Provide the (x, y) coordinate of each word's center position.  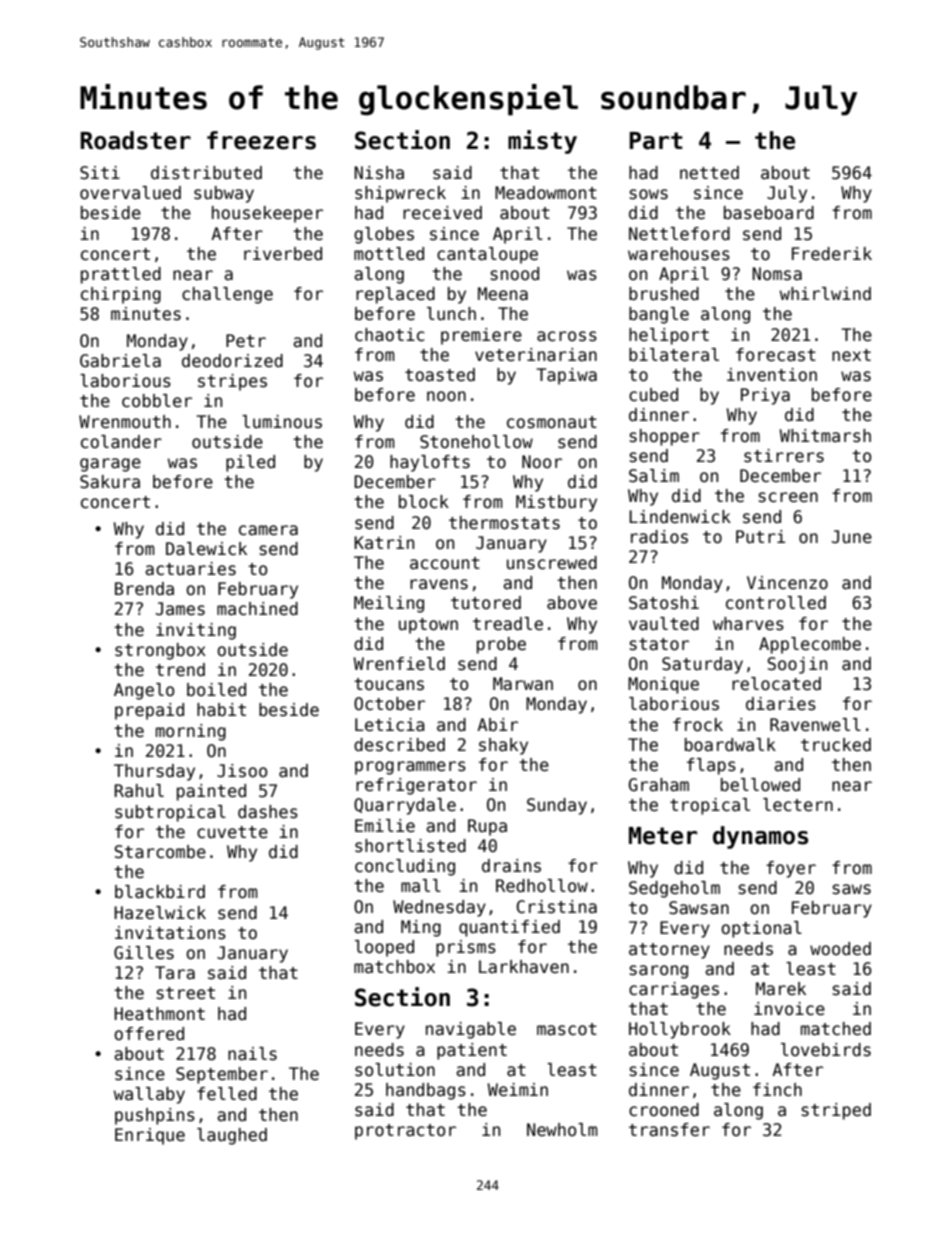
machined (257, 609)
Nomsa (777, 274)
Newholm (562, 1130)
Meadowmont (546, 193)
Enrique (150, 1136)
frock (698, 725)
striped (836, 1111)
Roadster (135, 140)
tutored (486, 603)
